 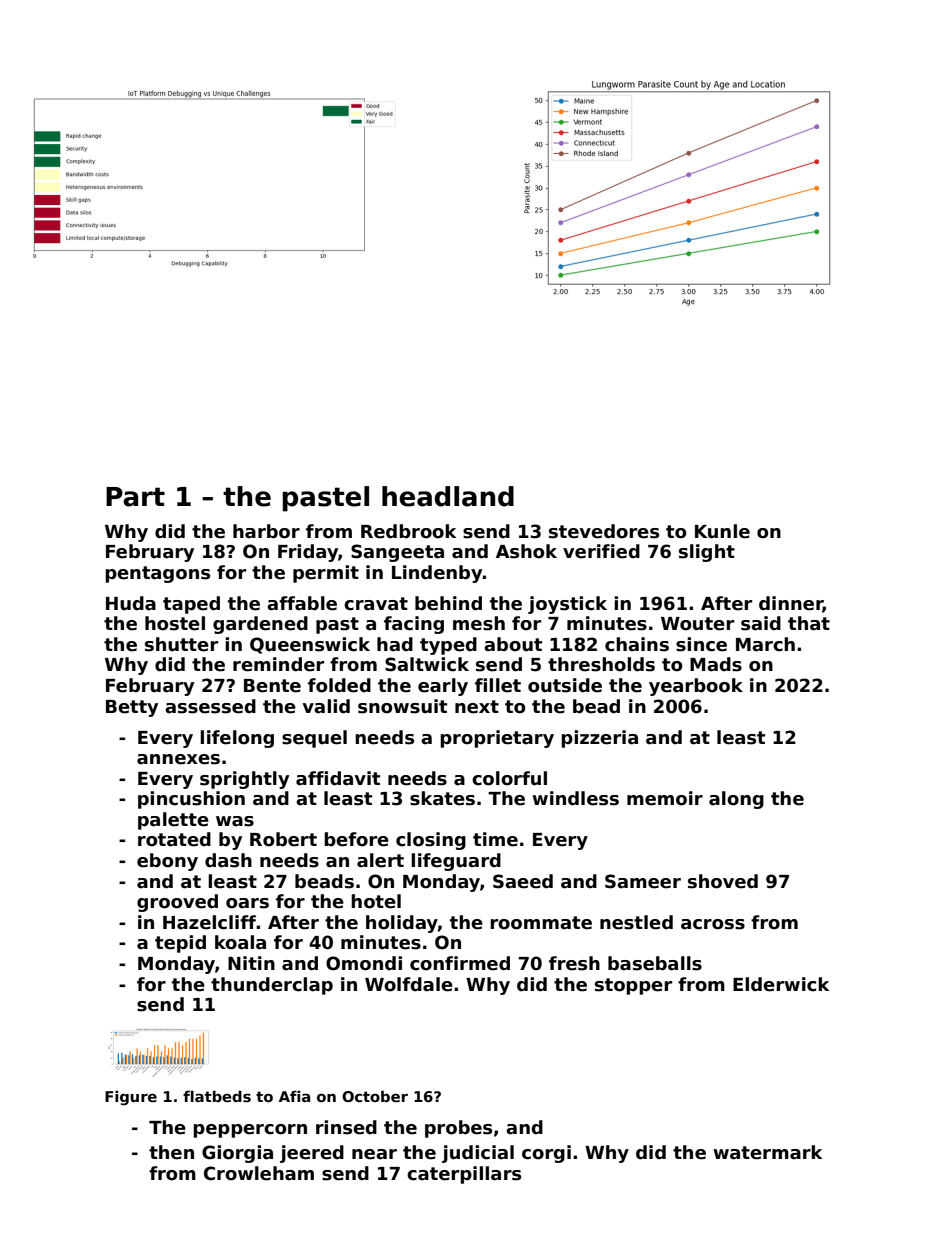 What do you see at coordinates (374, 1154) in the image?
I see `near` at bounding box center [374, 1154].
